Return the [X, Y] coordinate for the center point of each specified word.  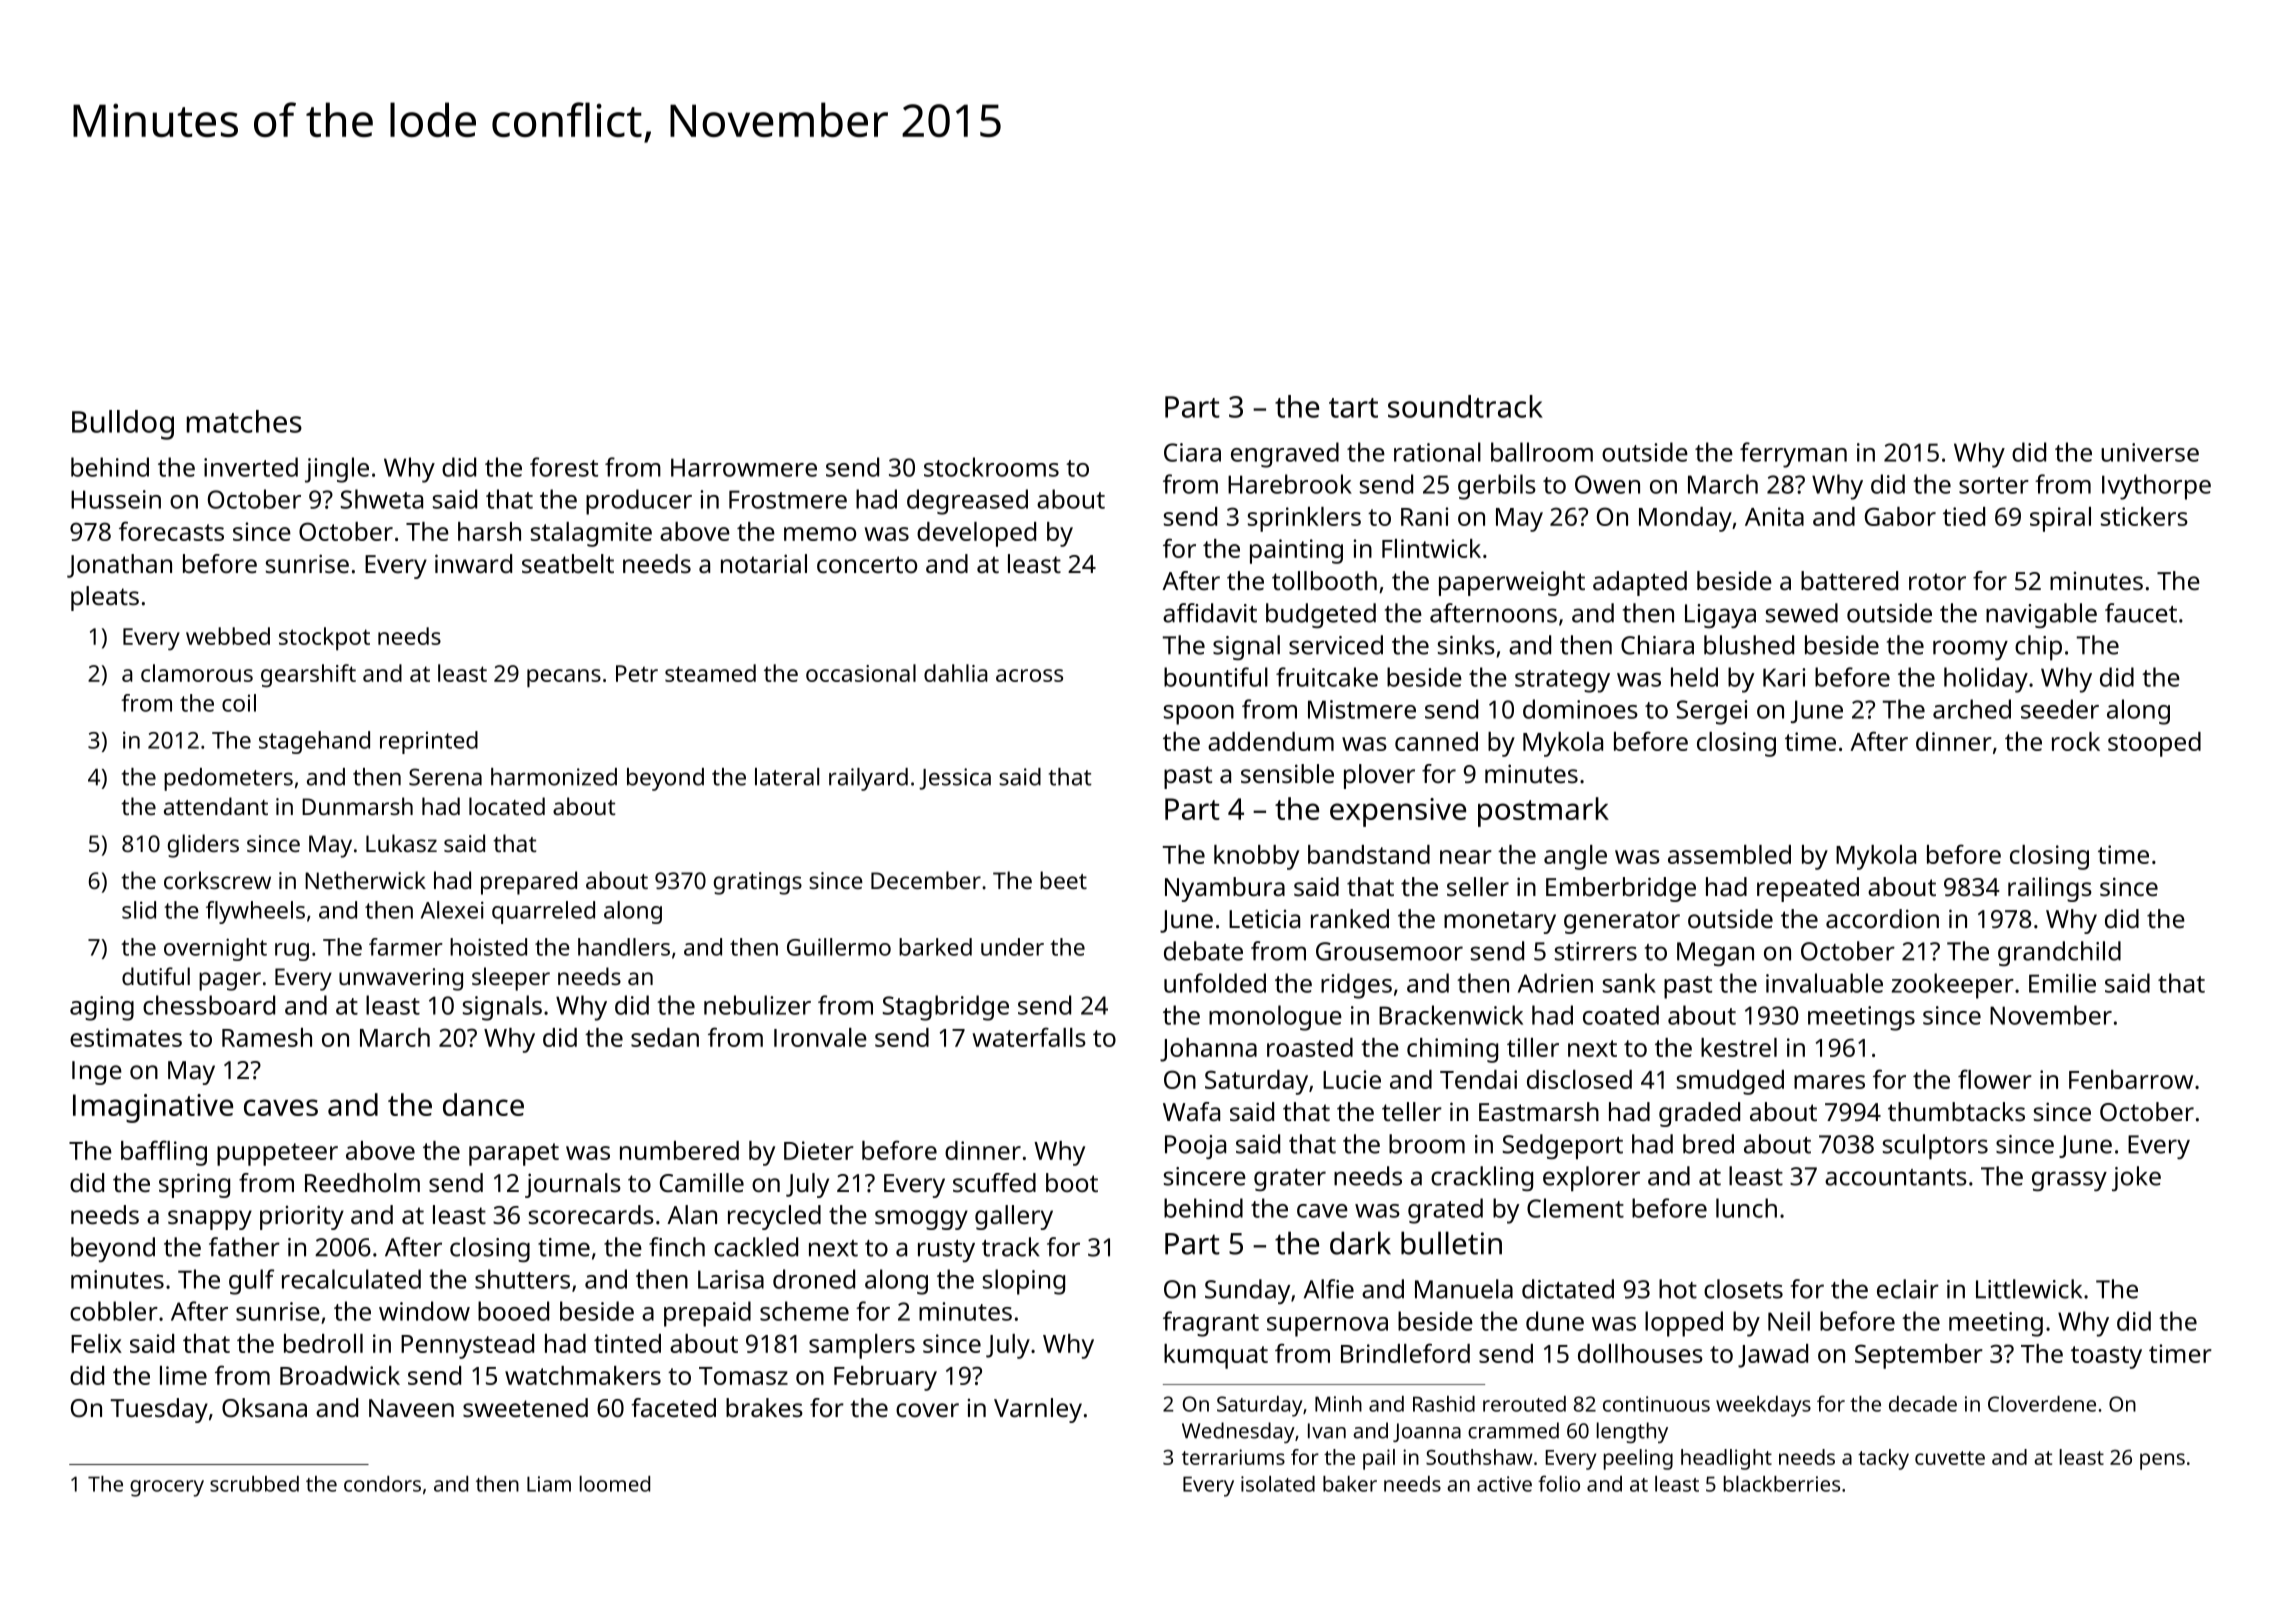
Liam [549, 1484]
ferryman [1793, 455]
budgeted [1321, 615]
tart [1353, 408]
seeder [2060, 709]
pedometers [228, 779]
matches [244, 421]
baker [1350, 1484]
